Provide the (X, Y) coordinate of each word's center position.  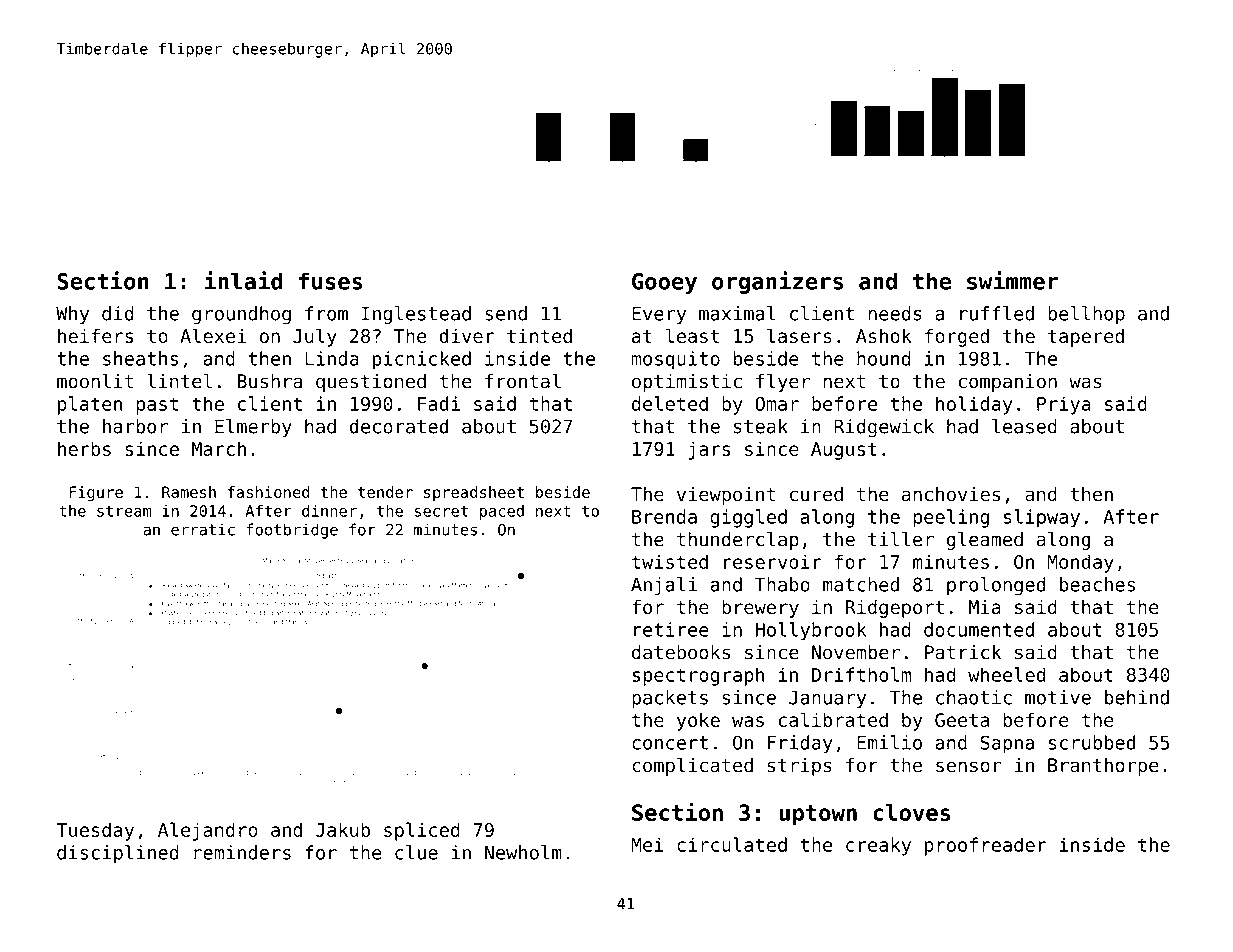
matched (861, 584)
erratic (203, 529)
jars (709, 450)
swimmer (1012, 280)
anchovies (951, 494)
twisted (670, 561)
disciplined (117, 854)
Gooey (664, 283)
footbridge (292, 531)
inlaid (243, 280)
